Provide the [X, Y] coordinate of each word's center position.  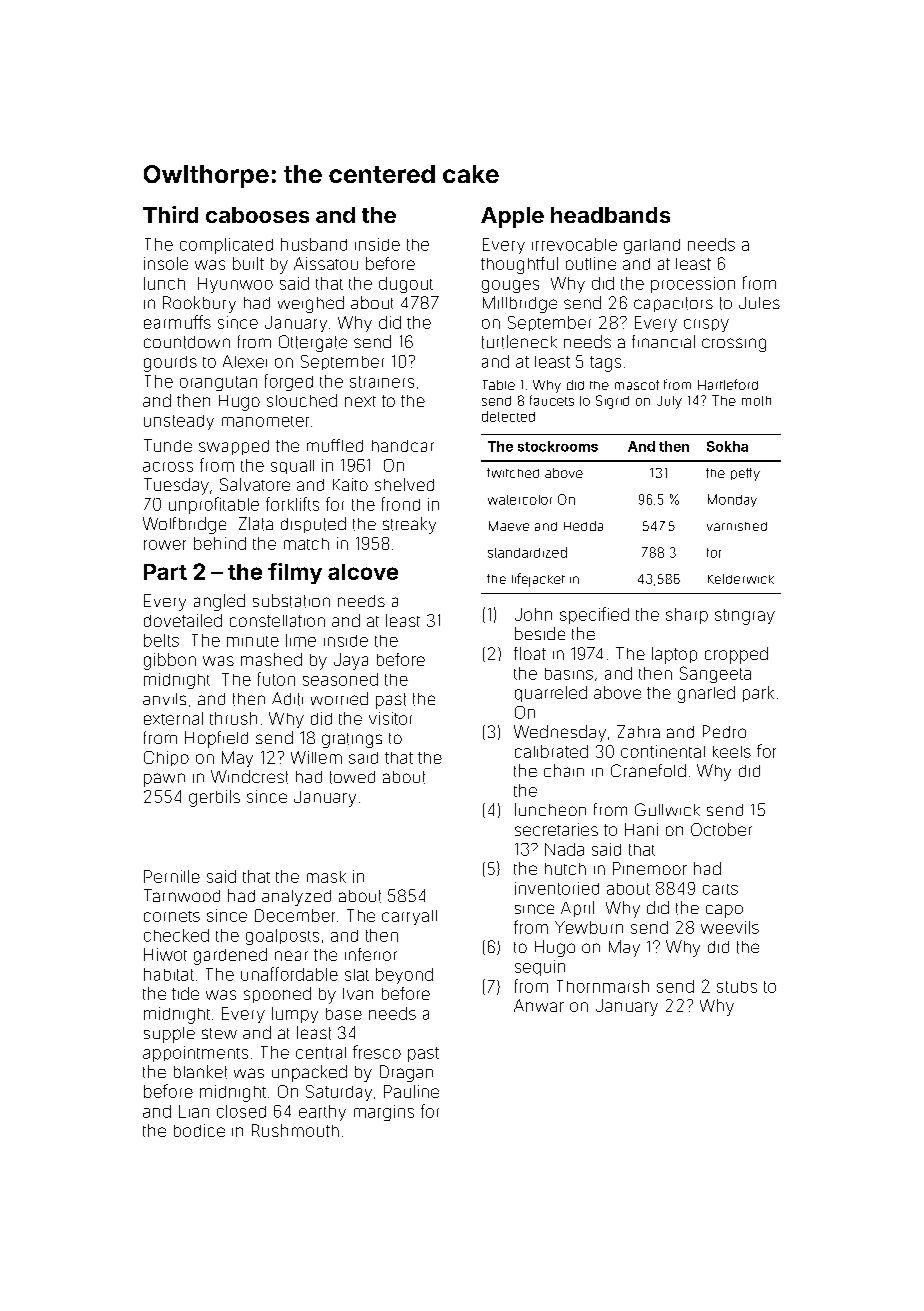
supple [169, 1035]
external [173, 718]
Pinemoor [650, 868]
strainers [382, 382]
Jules [759, 303]
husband [314, 244]
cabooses [257, 215]
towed [352, 777]
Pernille [172, 876]
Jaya [351, 661]
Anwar [539, 1005]
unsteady [179, 422]
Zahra [638, 731]
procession [693, 285]
